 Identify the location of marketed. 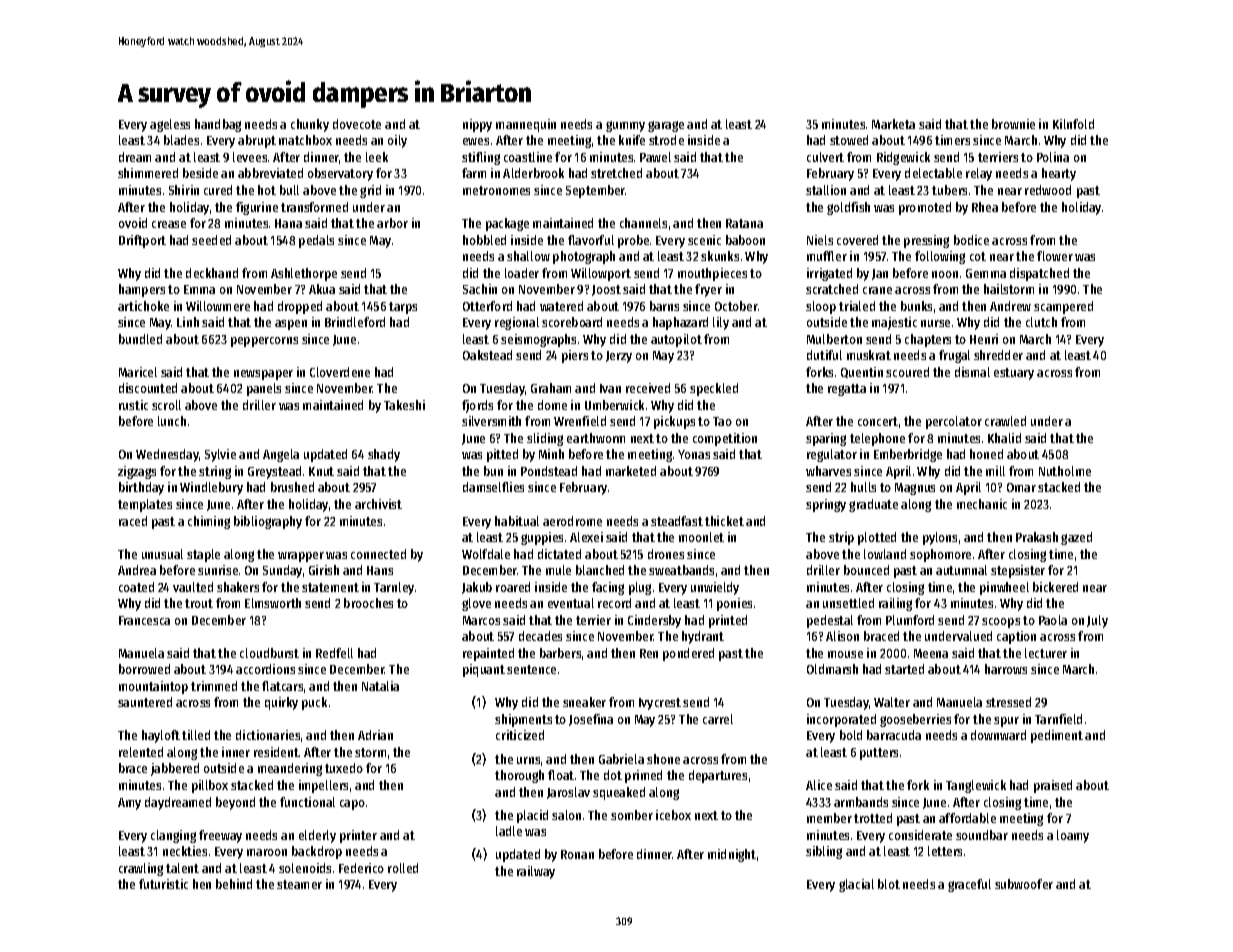
(631, 471).
